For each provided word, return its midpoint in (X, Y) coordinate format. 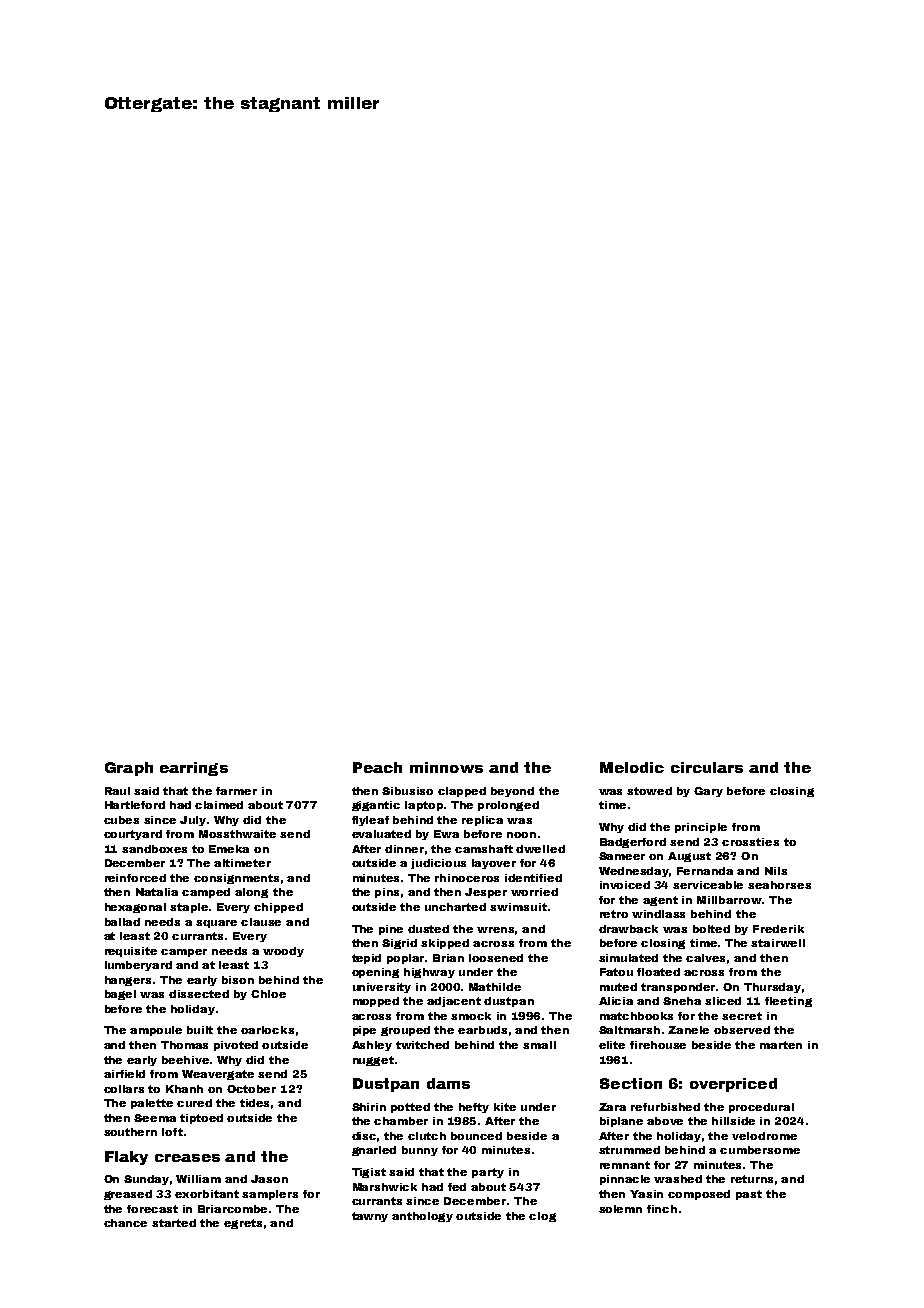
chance (125, 1223)
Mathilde (495, 987)
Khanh (184, 1089)
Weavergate (218, 1075)
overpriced (733, 1085)
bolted (711, 929)
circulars (707, 767)
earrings (194, 769)
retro (614, 914)
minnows (446, 767)
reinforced (135, 878)
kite (505, 1107)
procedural (761, 1108)
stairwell (778, 943)
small (539, 1045)
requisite (131, 952)
